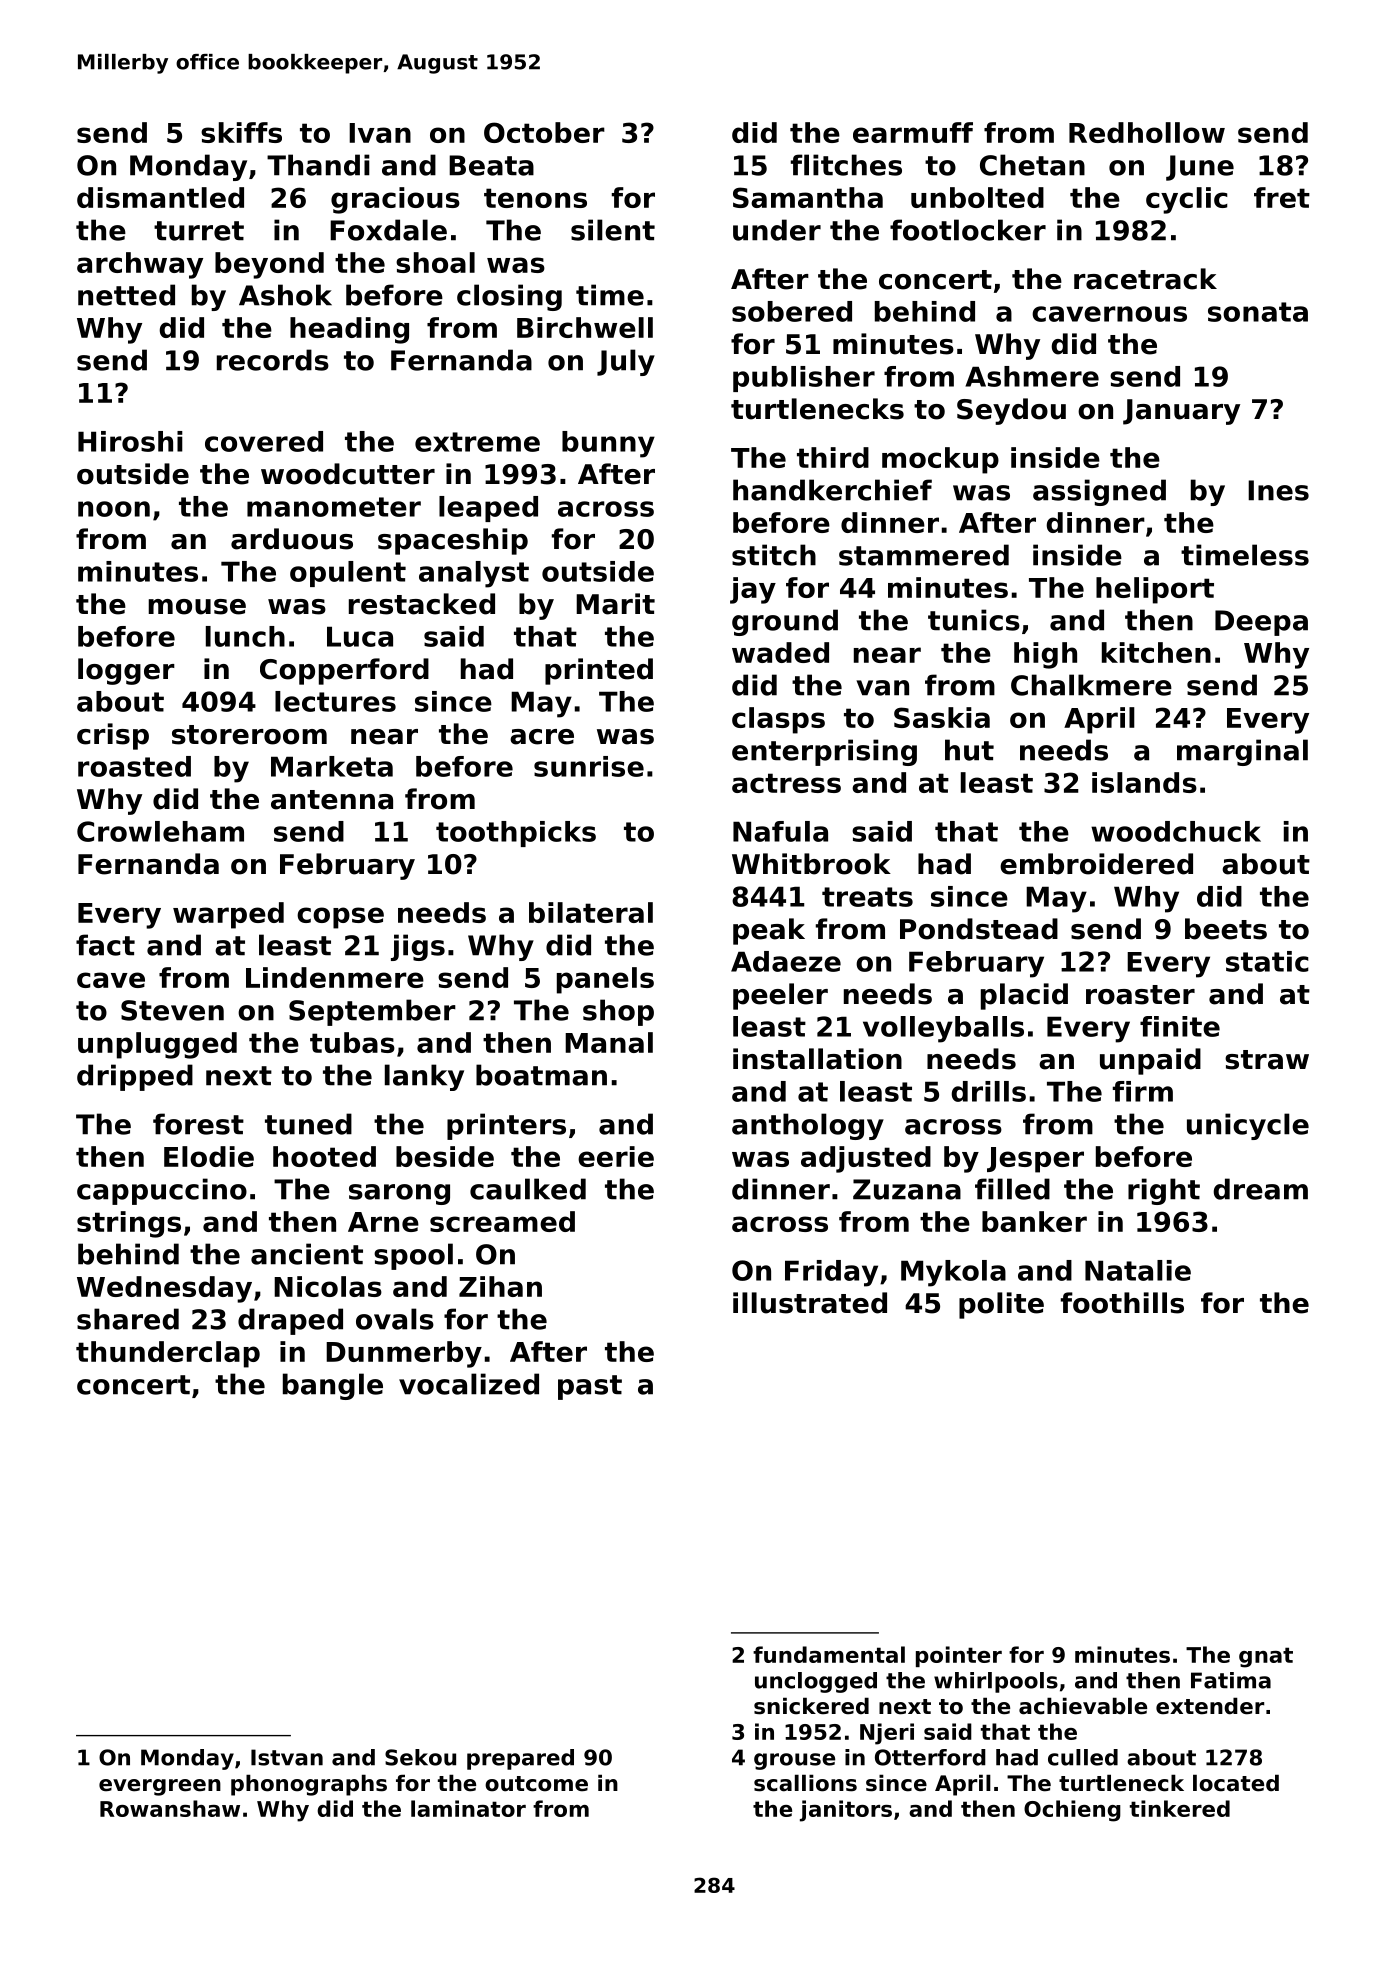  What do you see at coordinates (520, 1759) in the screenshot?
I see `prepared` at bounding box center [520, 1759].
